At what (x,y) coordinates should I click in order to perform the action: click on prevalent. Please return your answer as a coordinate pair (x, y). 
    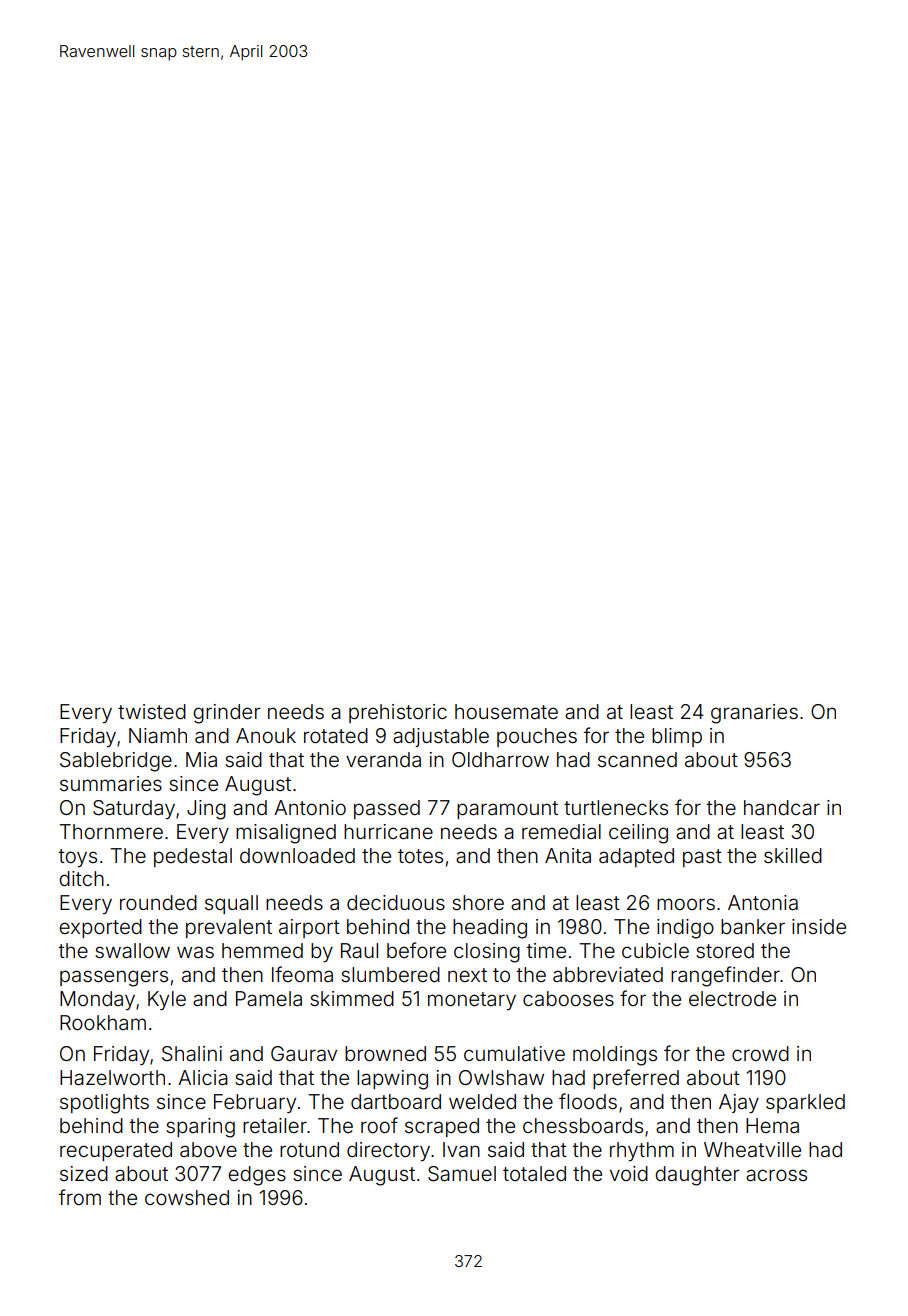
    Looking at the image, I should click on (229, 928).
